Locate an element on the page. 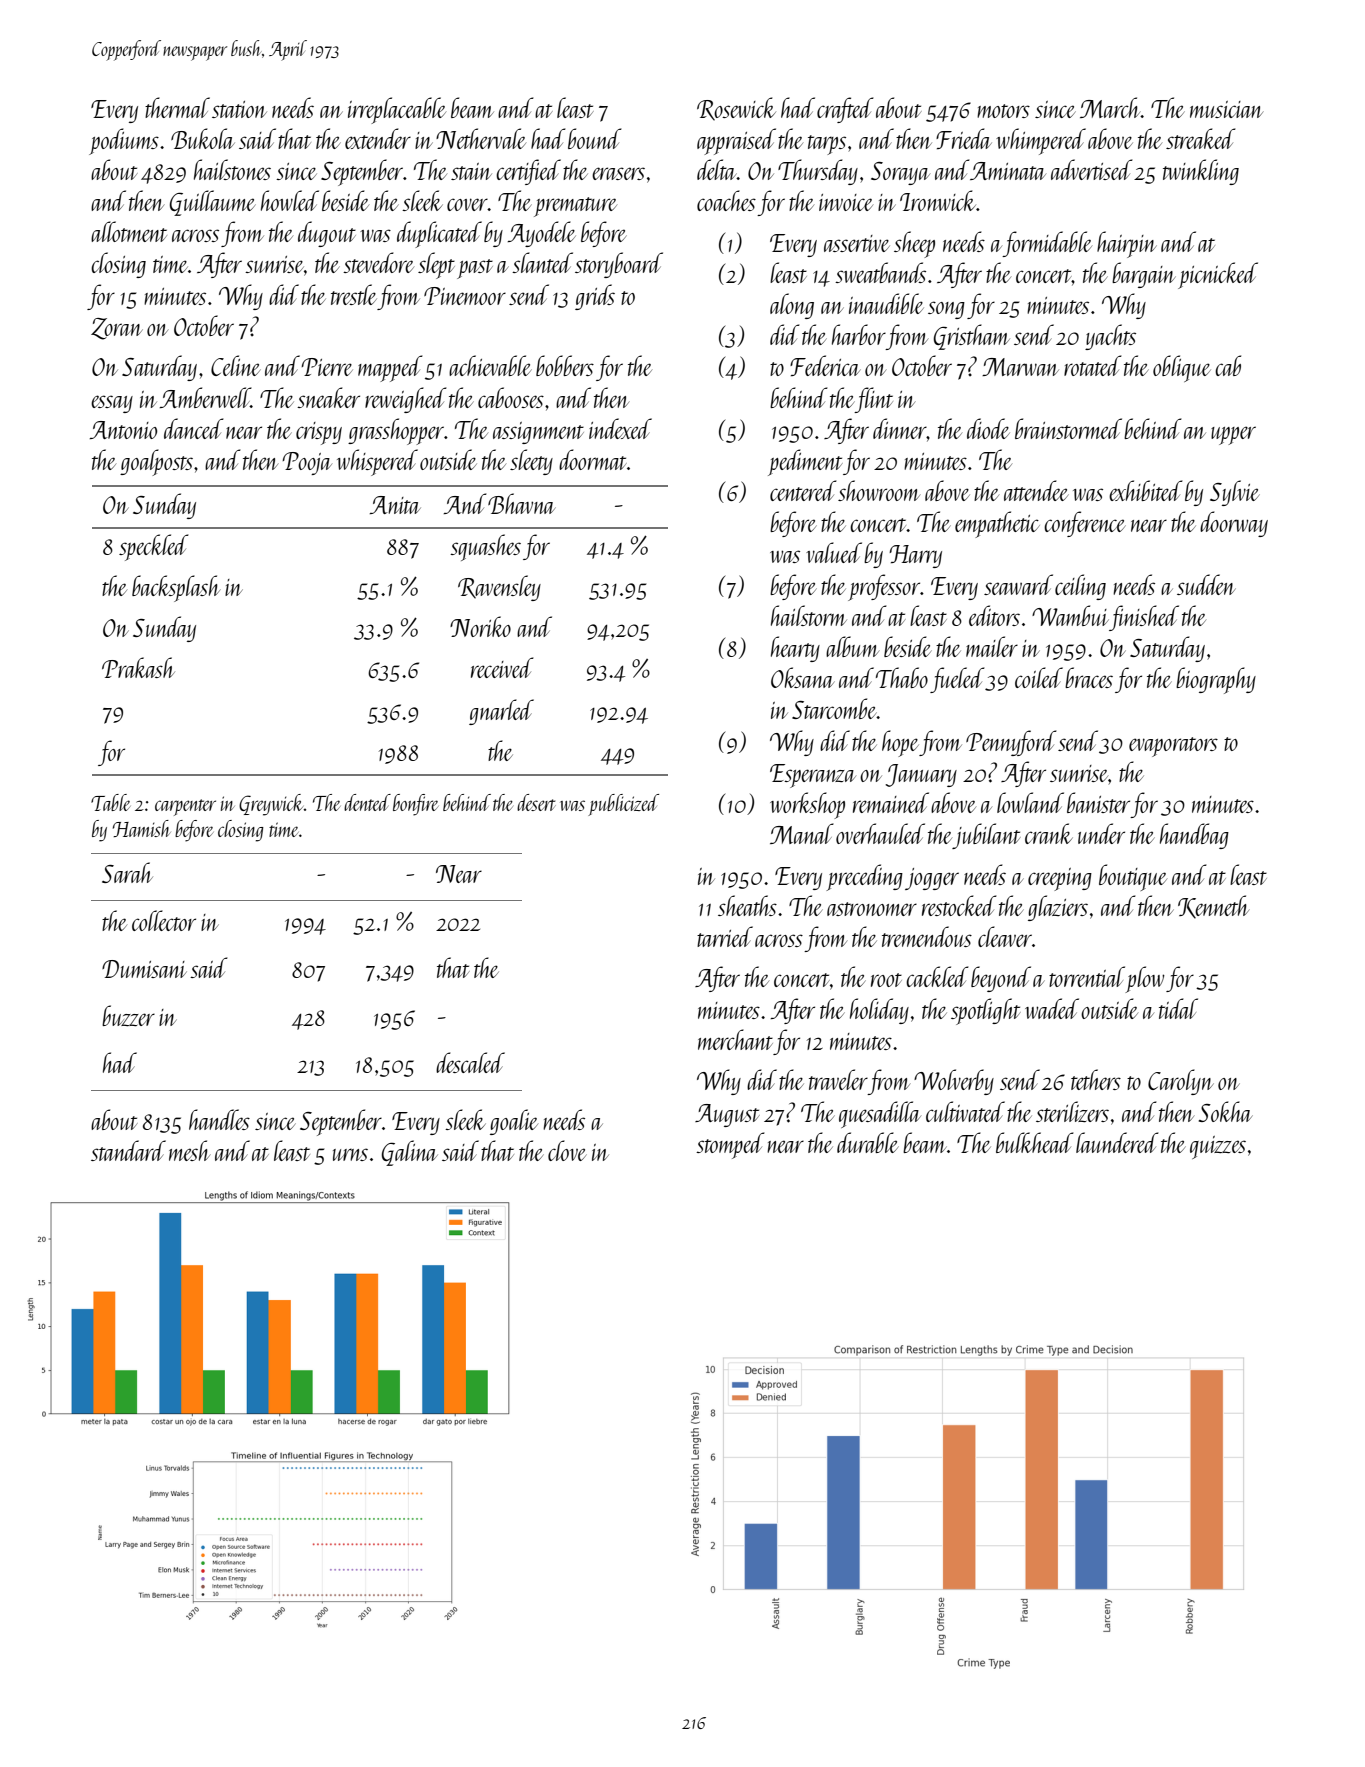  station is located at coordinates (239, 109).
